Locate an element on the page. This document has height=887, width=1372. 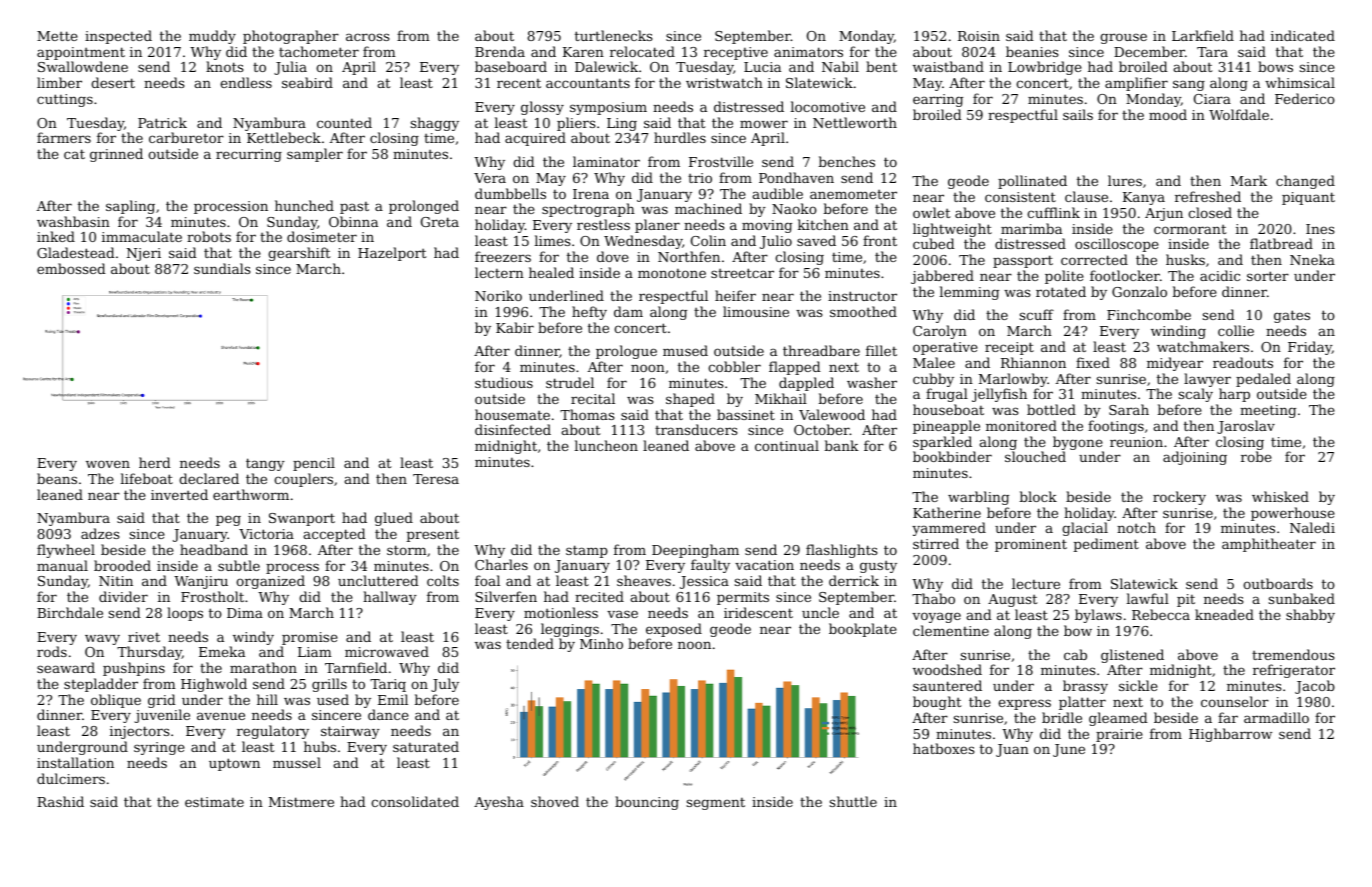
express is located at coordinates (1024, 704).
